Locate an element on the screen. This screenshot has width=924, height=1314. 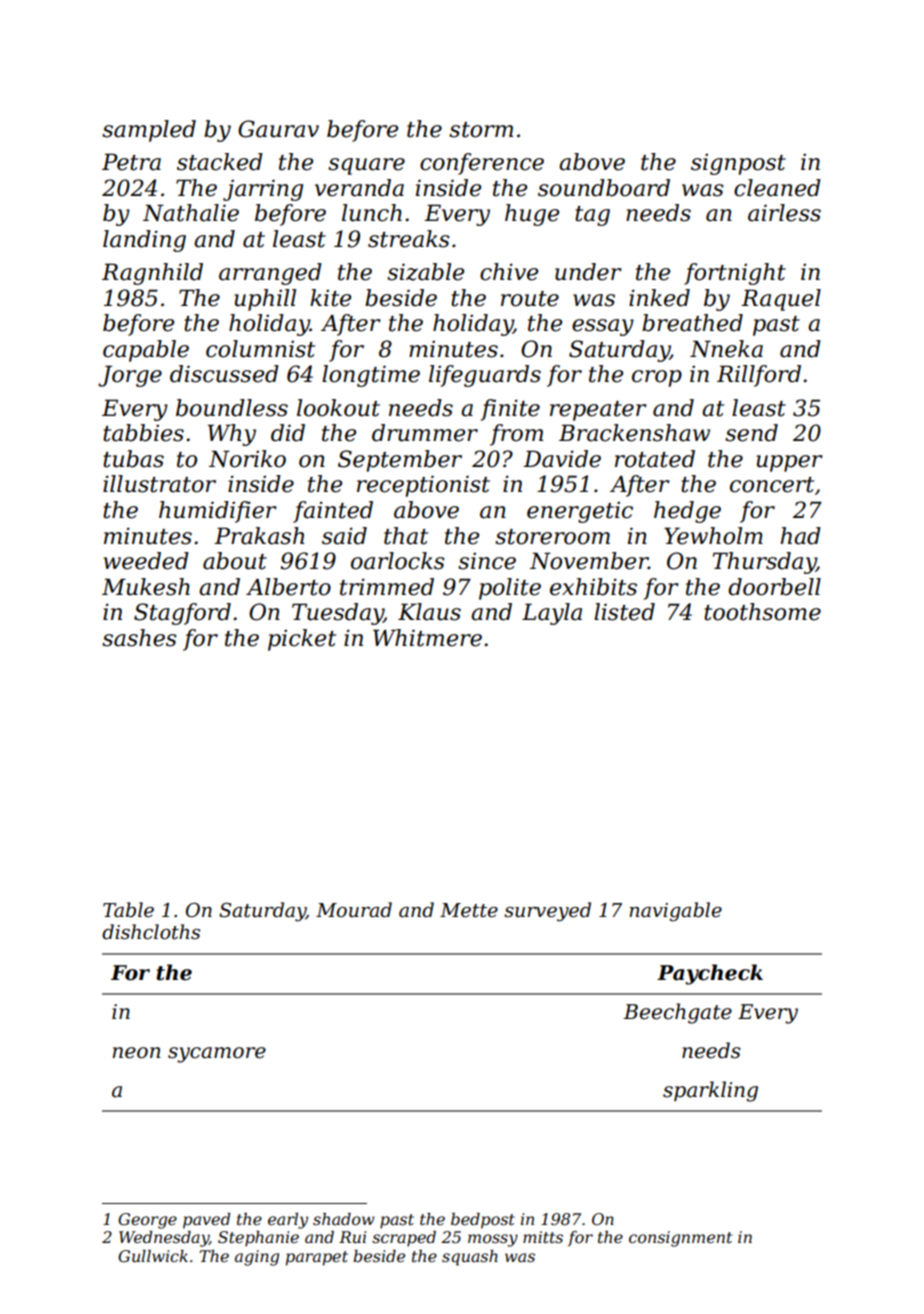
Layla is located at coordinates (552, 614).
